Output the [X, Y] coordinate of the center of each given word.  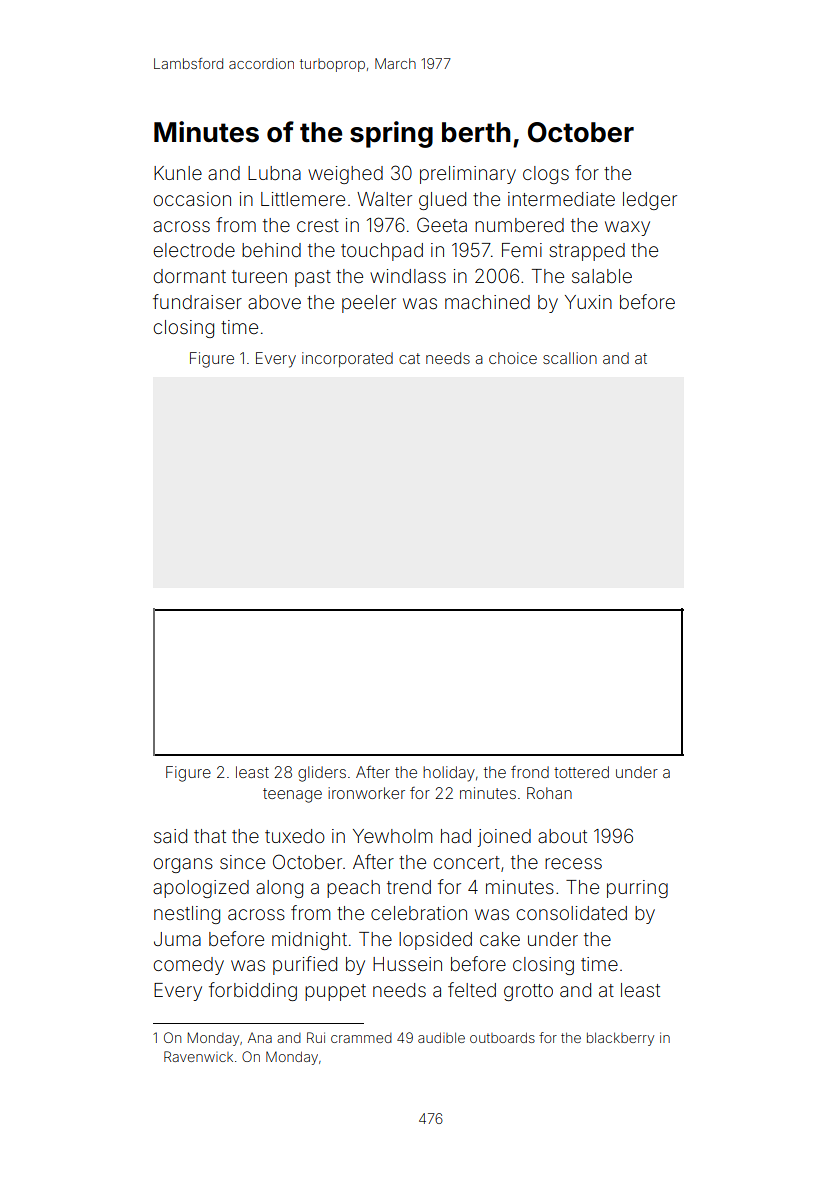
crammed [361, 1038]
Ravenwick [198, 1056]
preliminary [468, 175]
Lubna [274, 173]
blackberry [620, 1039]
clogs [546, 175]
